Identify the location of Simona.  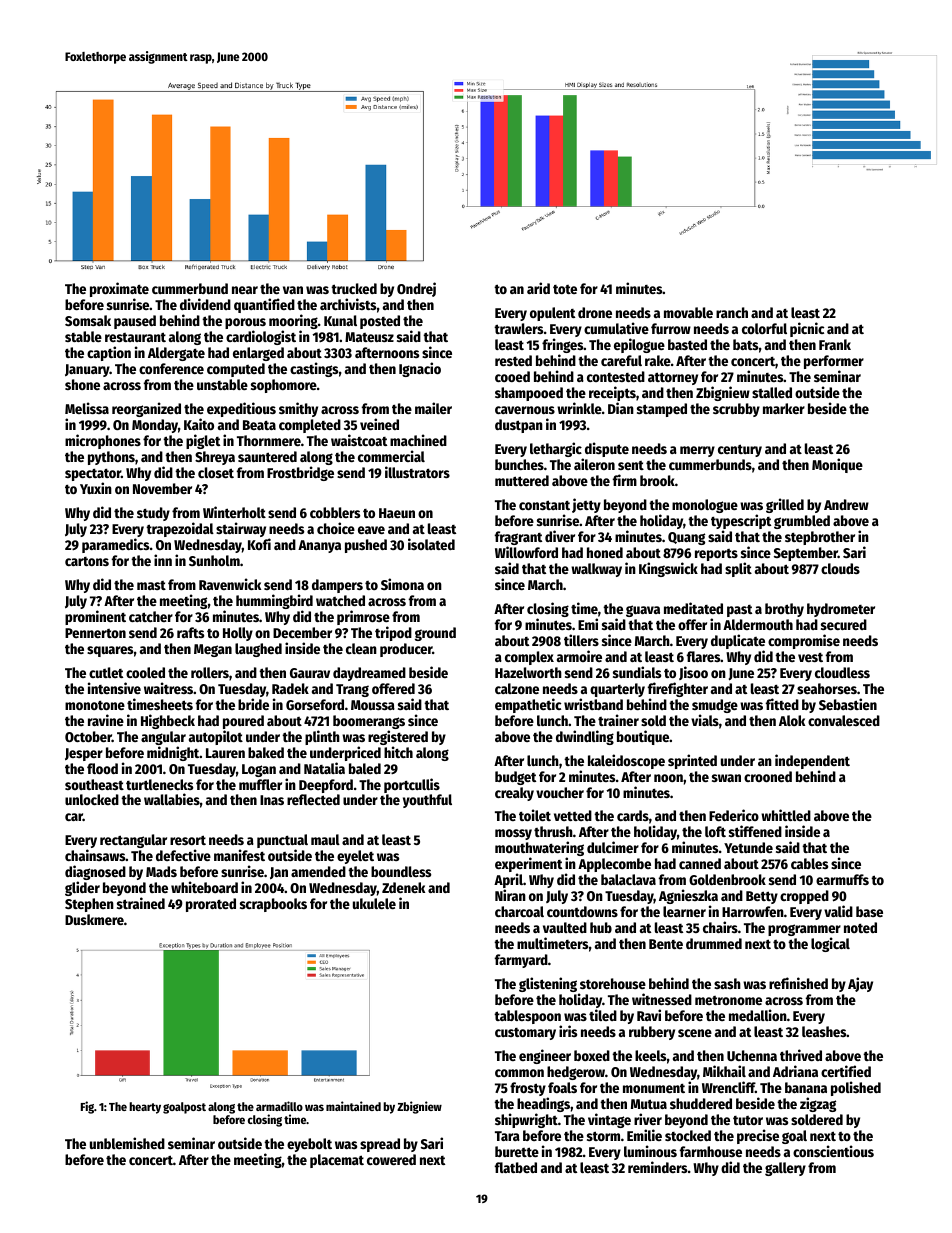
(402, 584).
